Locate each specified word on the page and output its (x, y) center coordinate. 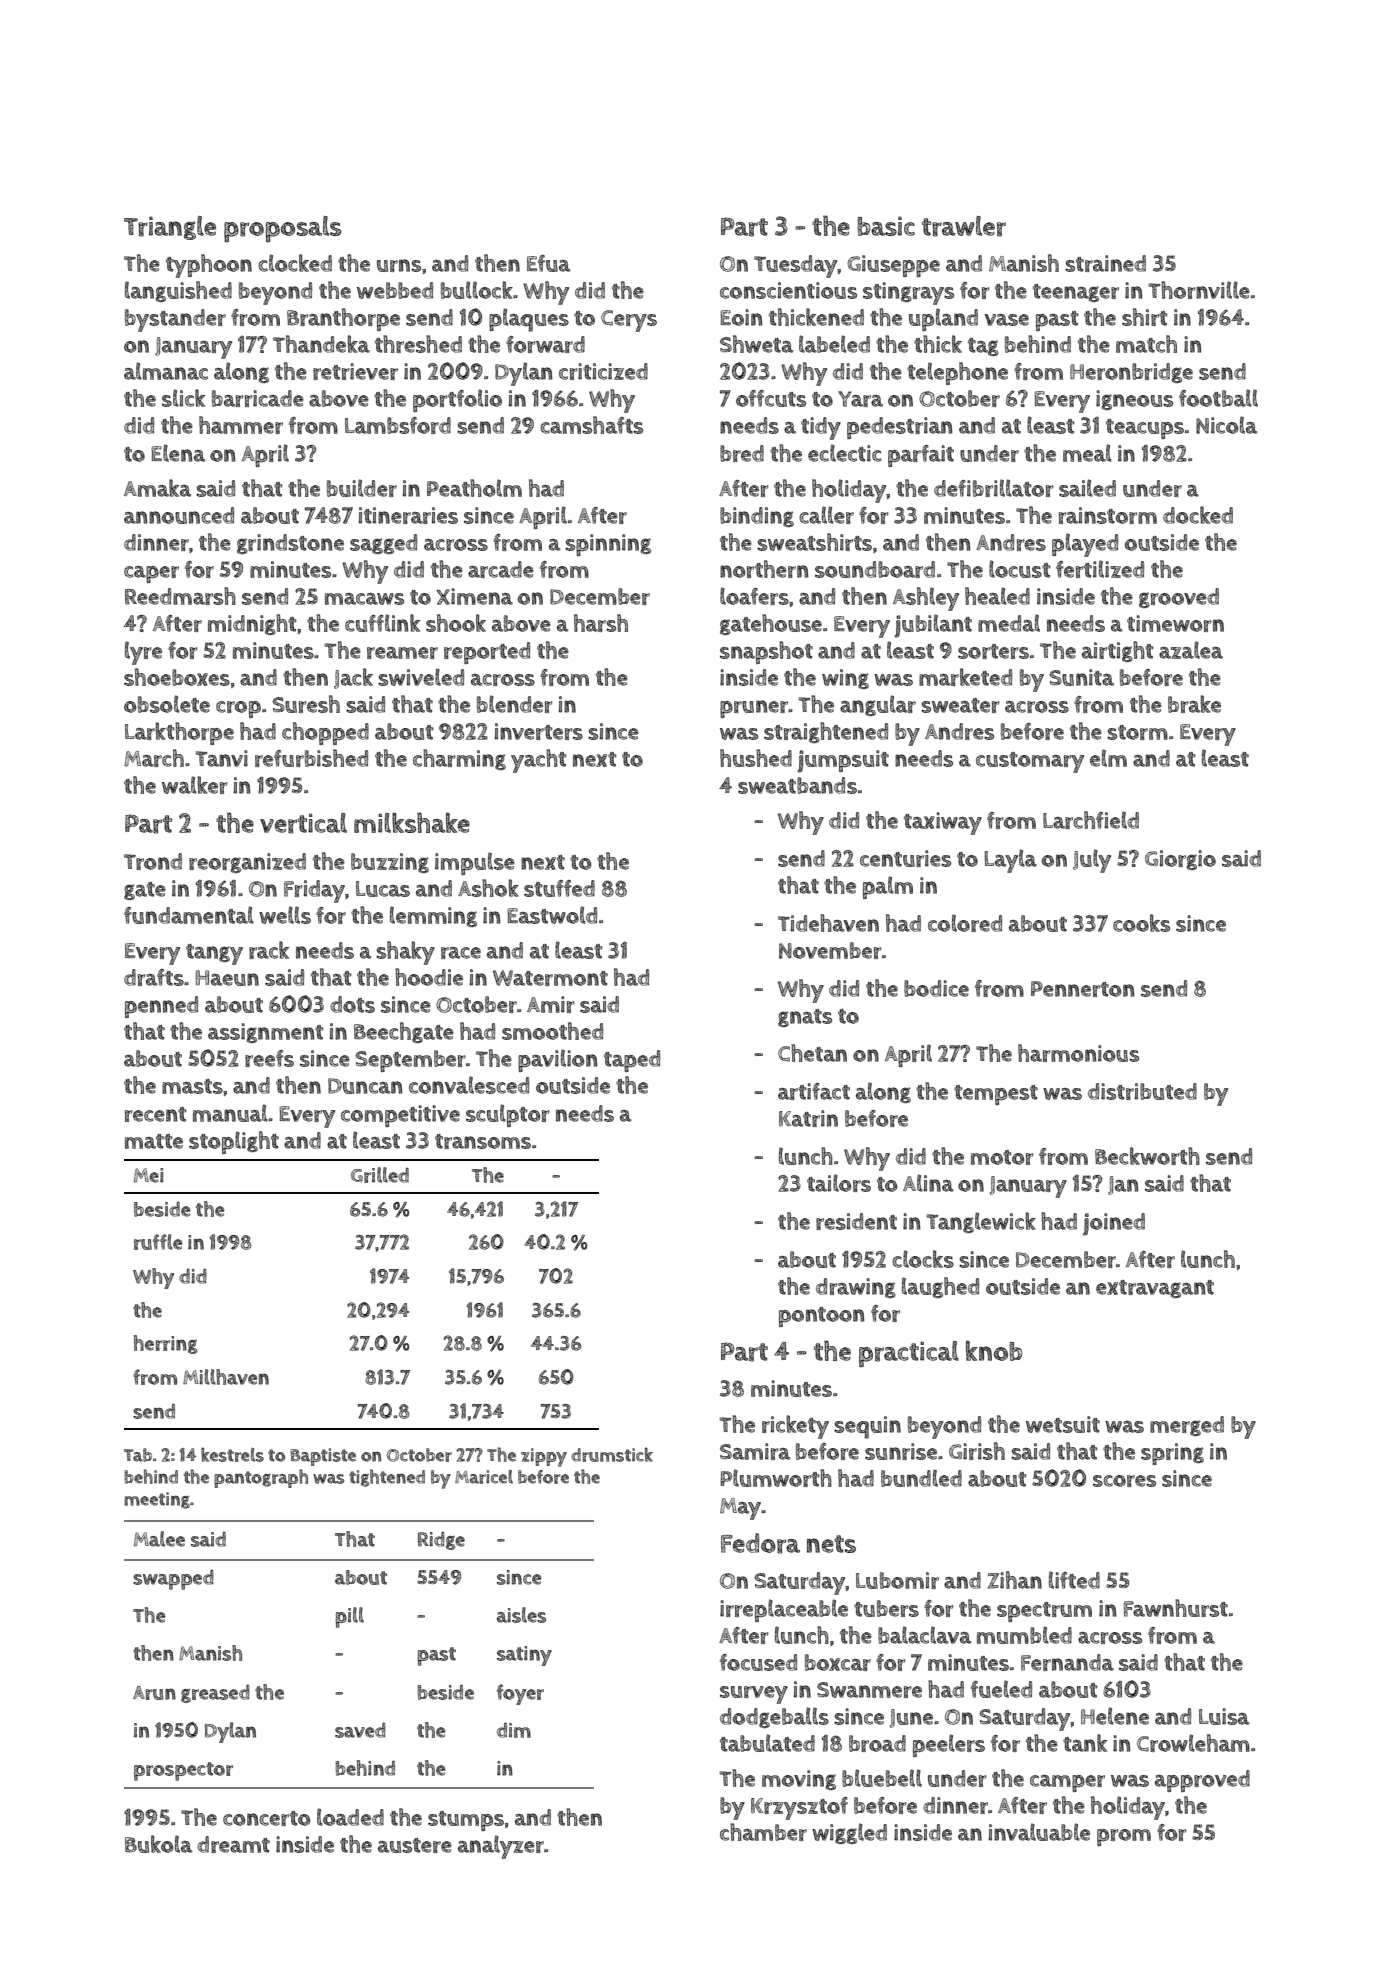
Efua (548, 263)
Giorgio (1180, 860)
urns (399, 265)
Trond (153, 861)
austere (415, 1845)
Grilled (380, 1175)
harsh (601, 623)
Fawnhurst (1176, 1608)
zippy (544, 1457)
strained (1105, 263)
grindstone (290, 544)
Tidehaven (828, 923)
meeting (157, 1500)
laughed (940, 1287)
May (740, 1509)
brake (1194, 704)
